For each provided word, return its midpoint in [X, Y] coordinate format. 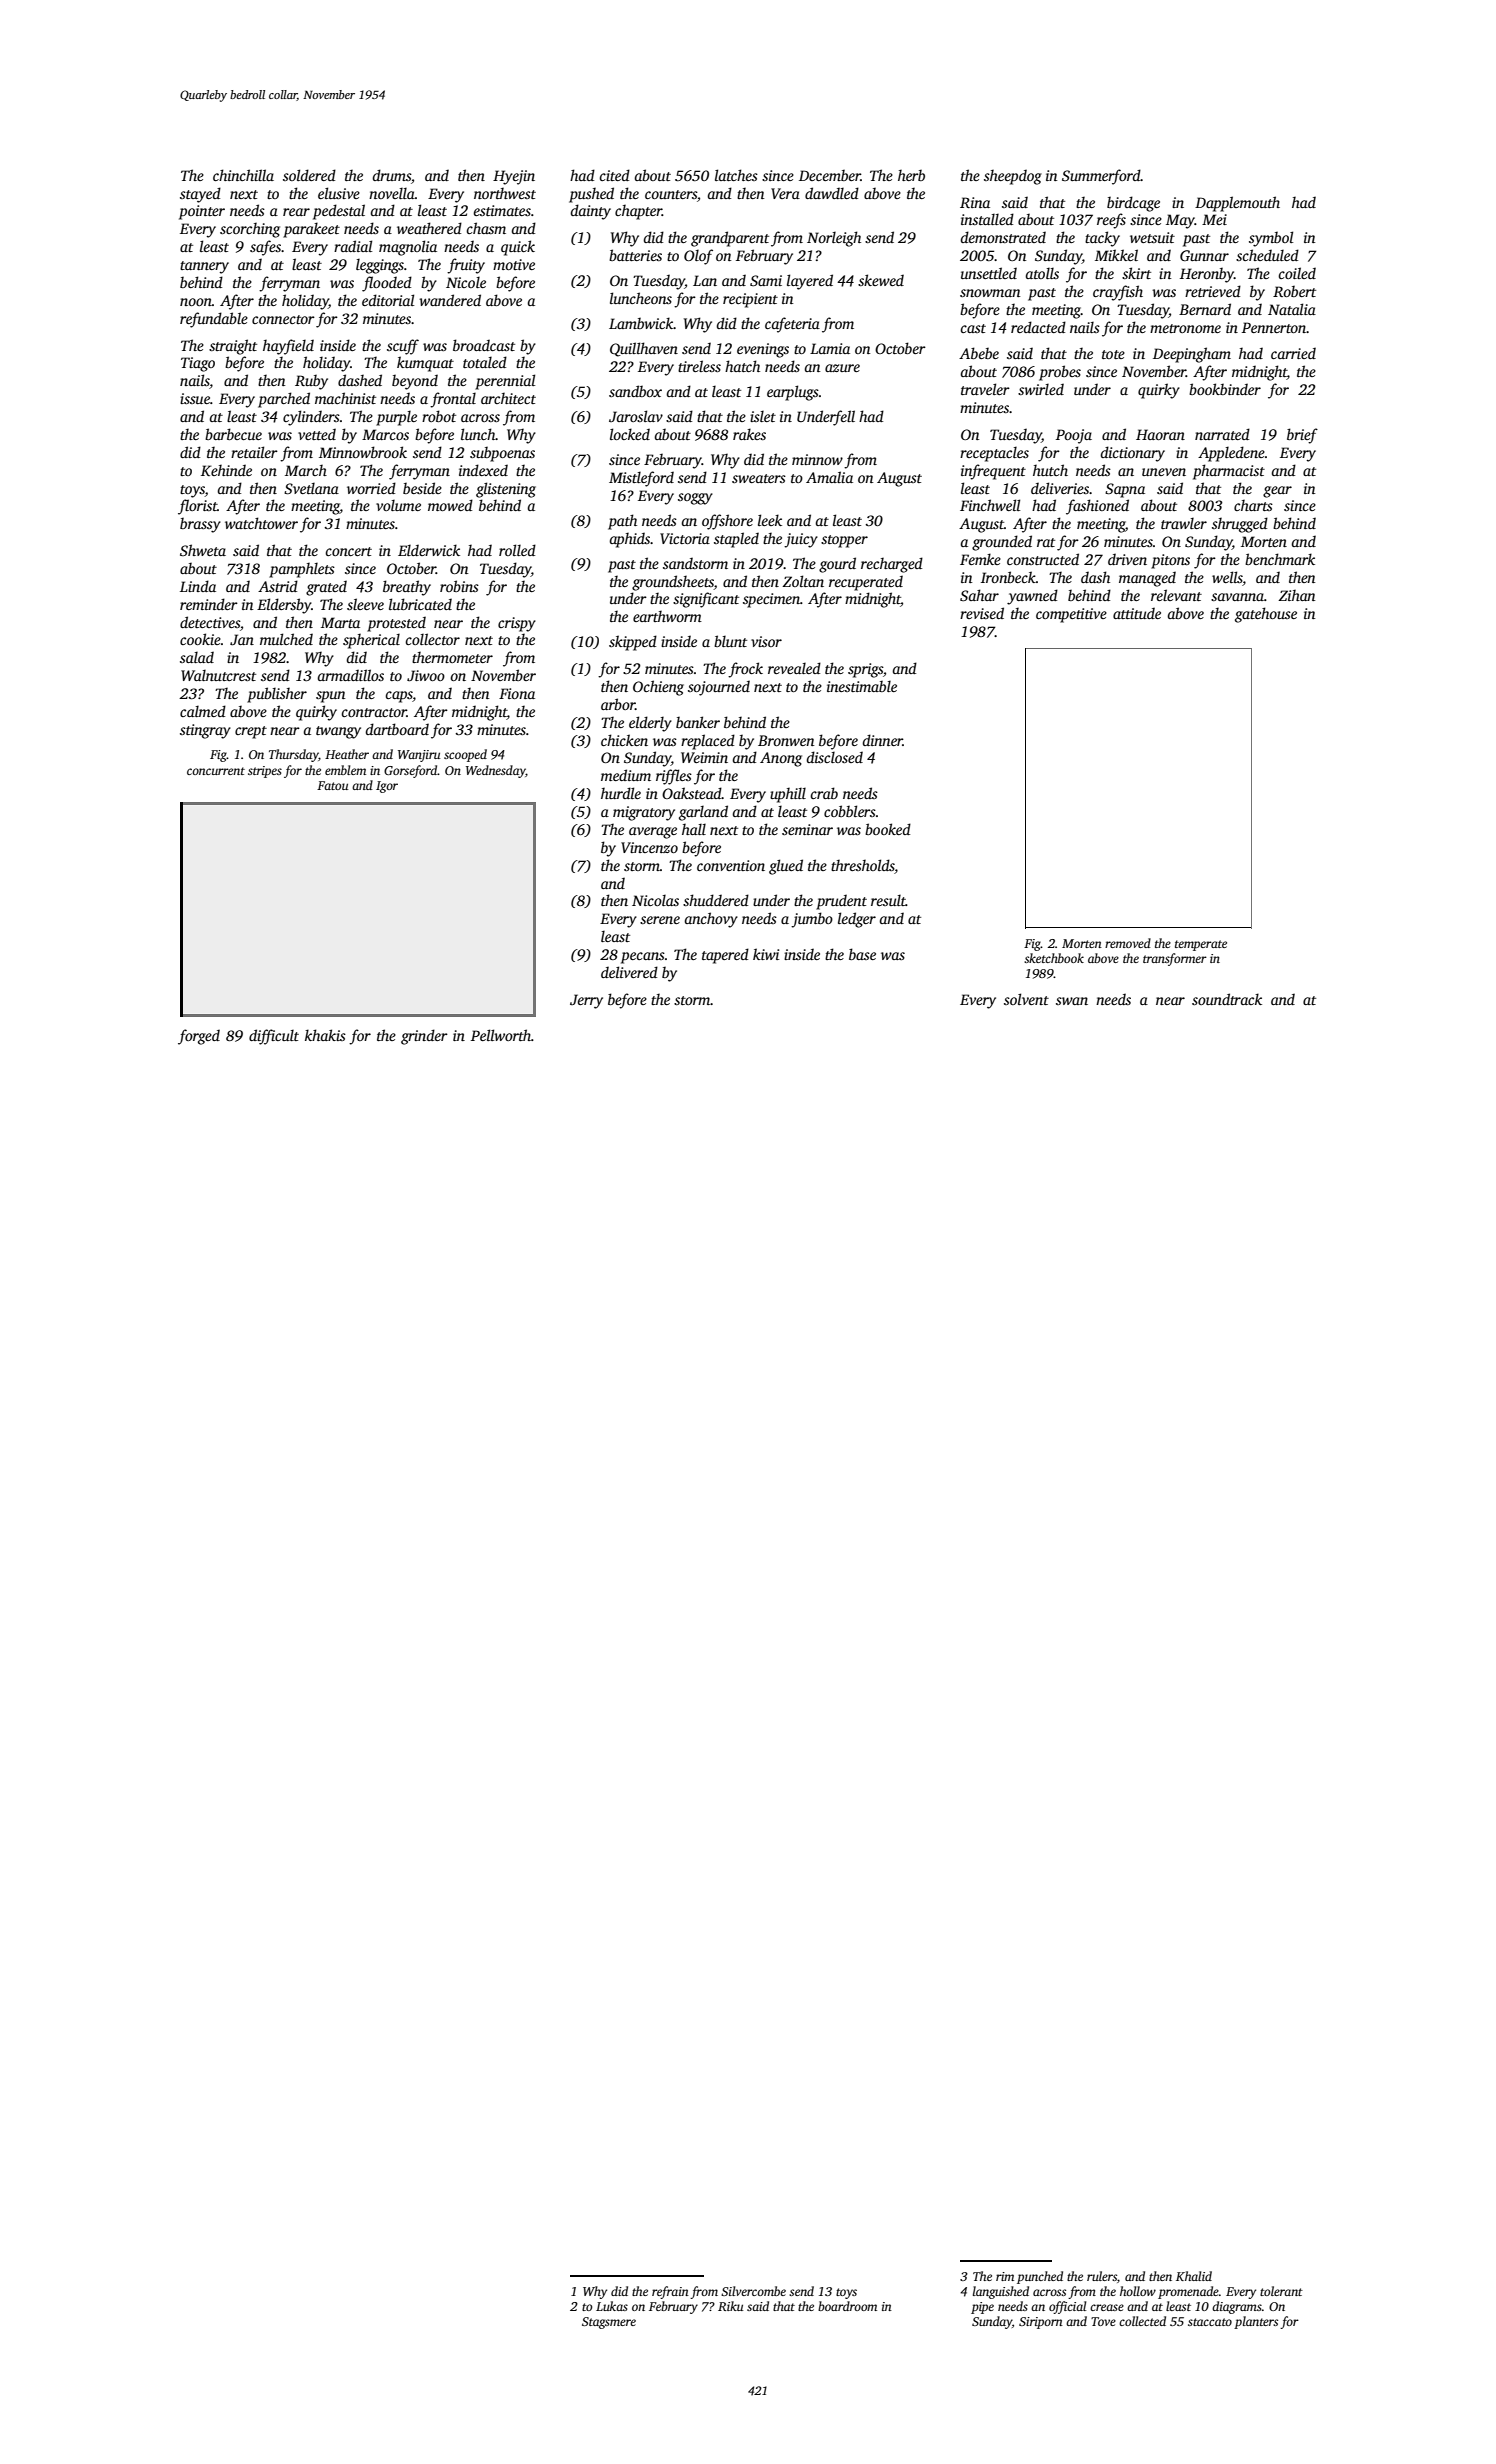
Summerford [1101, 177]
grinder [424, 1037]
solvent [1026, 999]
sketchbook [1054, 958]
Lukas [612, 2306]
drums [392, 175]
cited [615, 175]
